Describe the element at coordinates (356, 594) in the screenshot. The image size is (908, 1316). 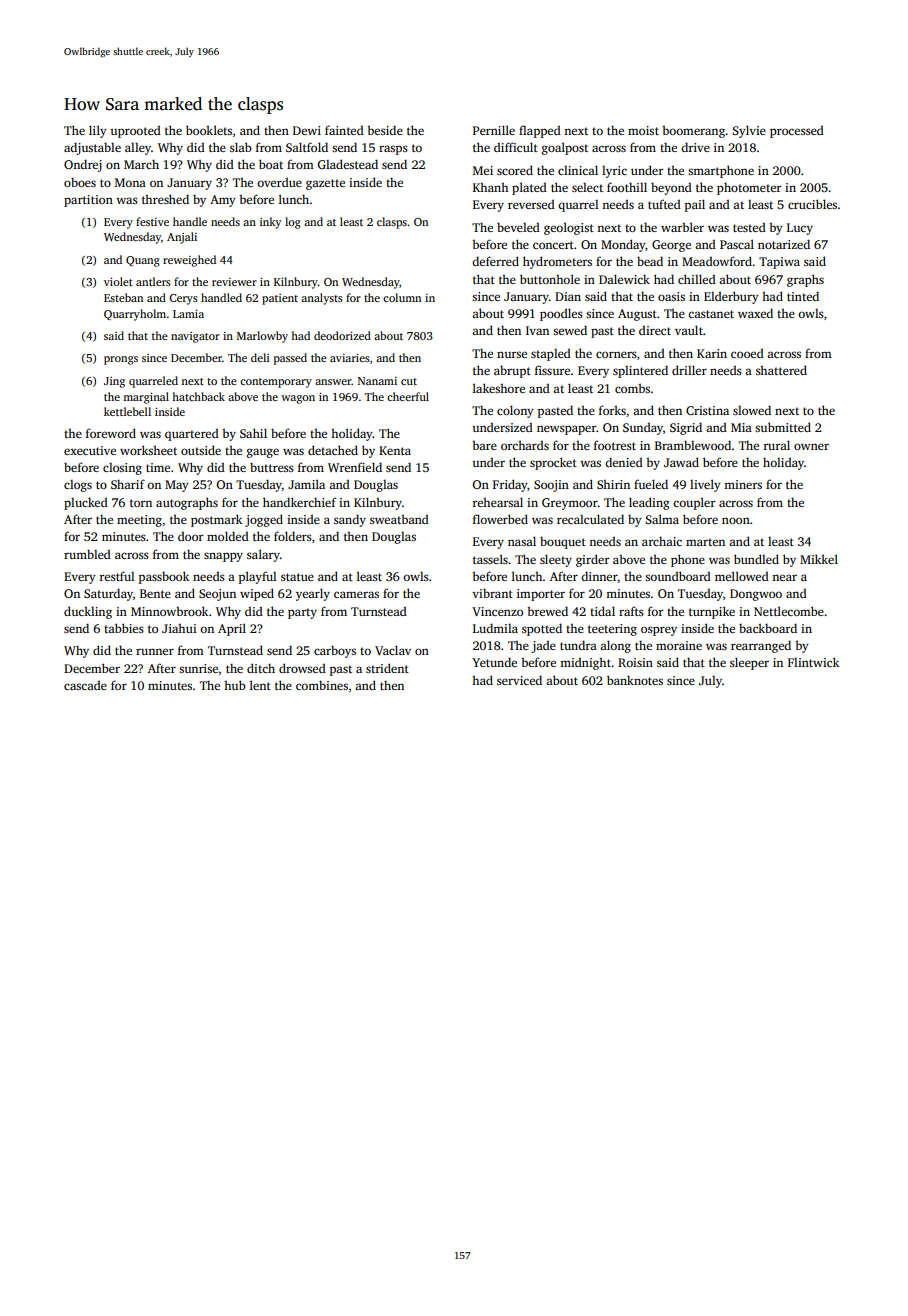
I see `cameras` at that location.
